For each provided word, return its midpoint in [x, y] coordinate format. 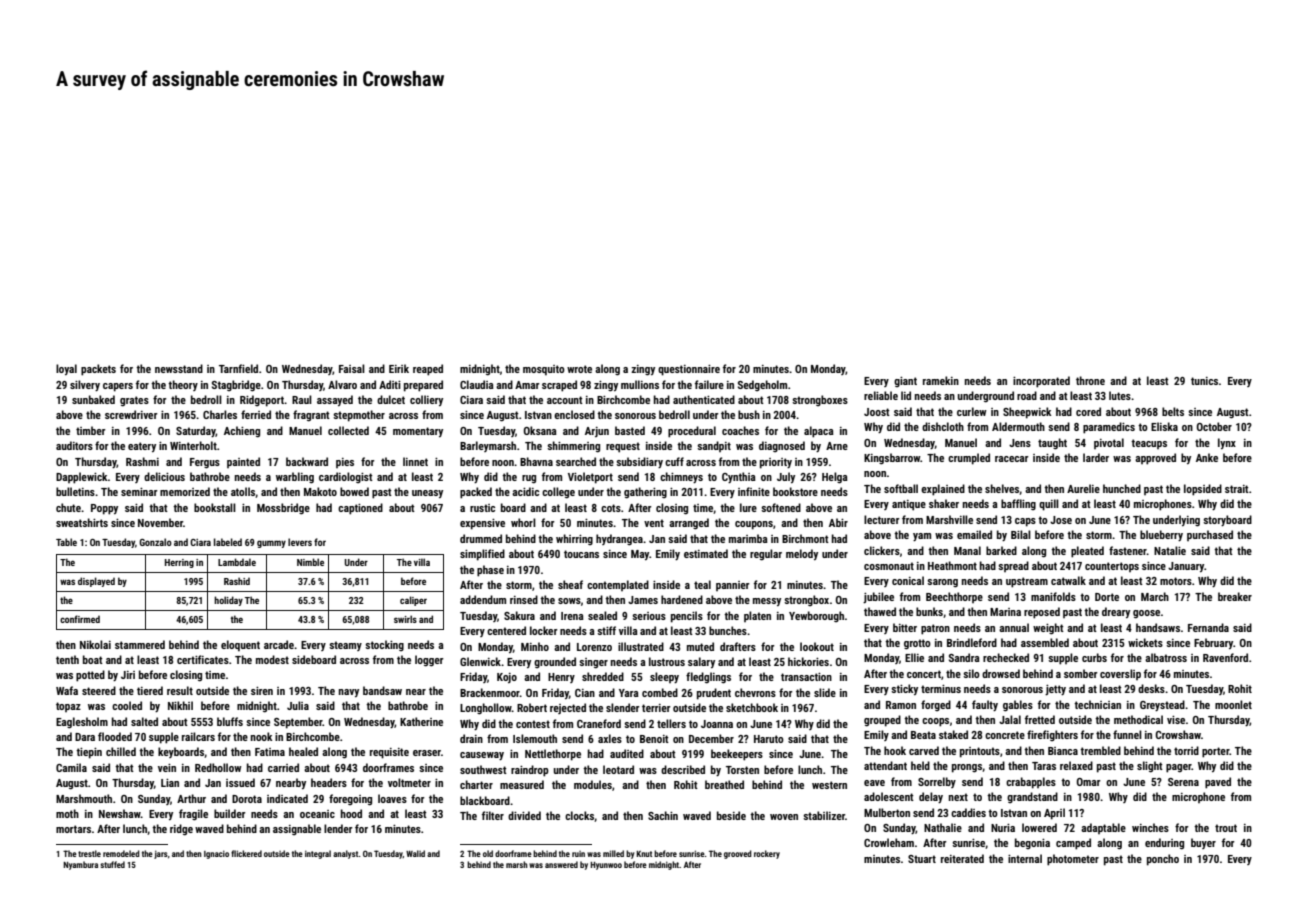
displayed [96, 582]
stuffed [112, 864]
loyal [66, 369]
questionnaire [689, 370]
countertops [1112, 567]
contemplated [618, 585]
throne [1090, 380]
